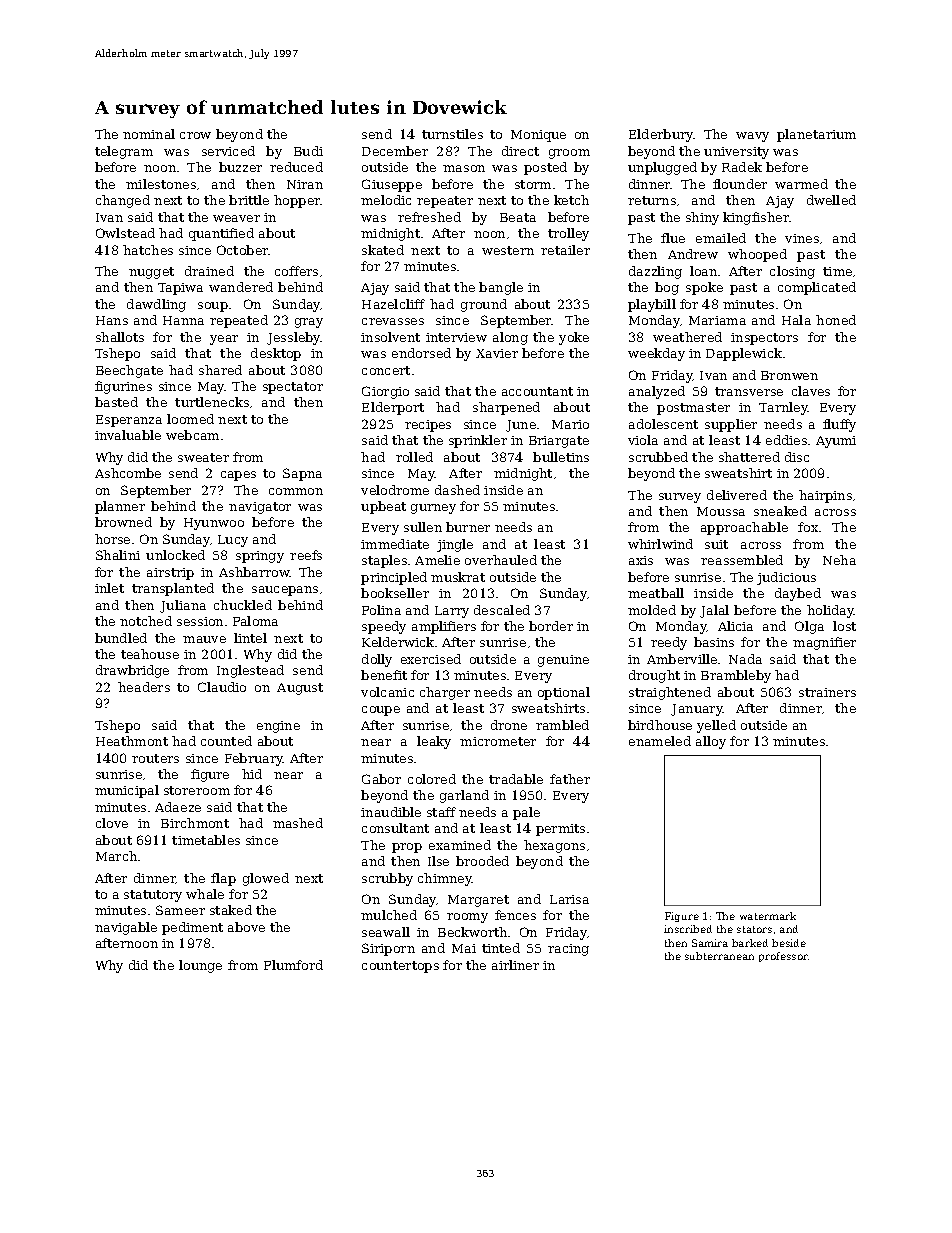  Describe the element at coordinates (827, 692) in the page. I see `strainers` at that location.
